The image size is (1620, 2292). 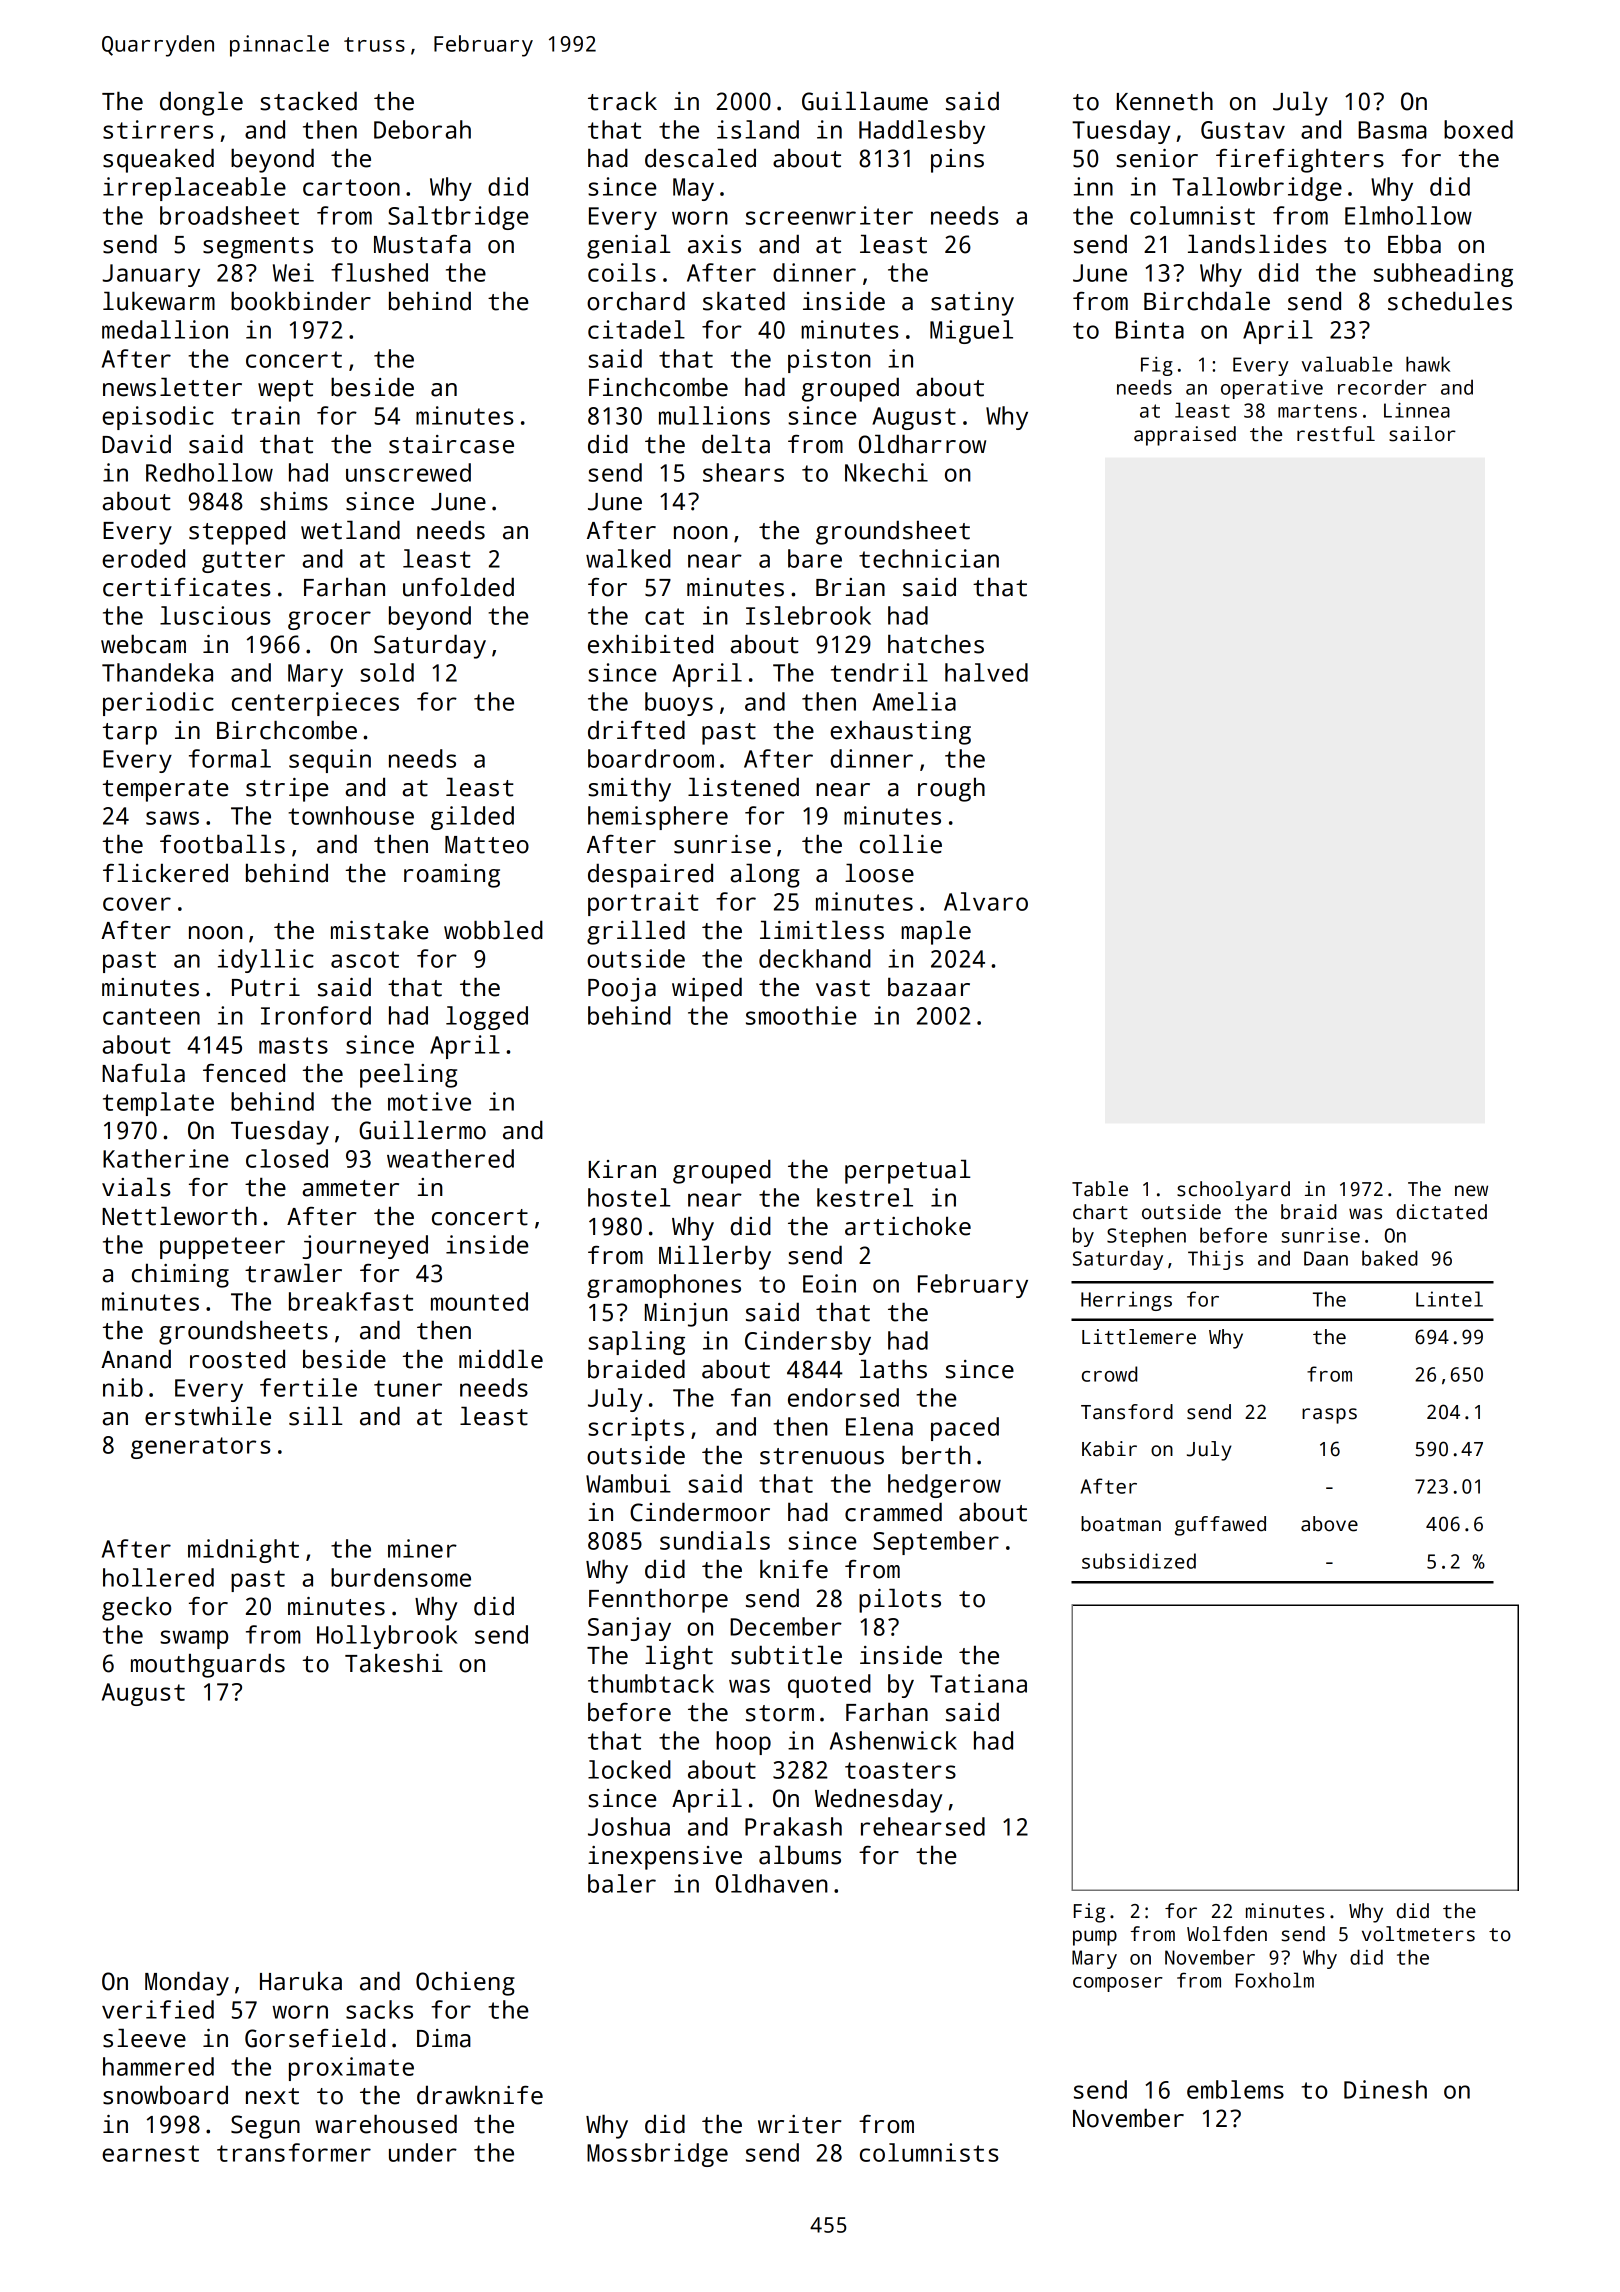 What do you see at coordinates (408, 472) in the screenshot?
I see `unscrewed` at bounding box center [408, 472].
